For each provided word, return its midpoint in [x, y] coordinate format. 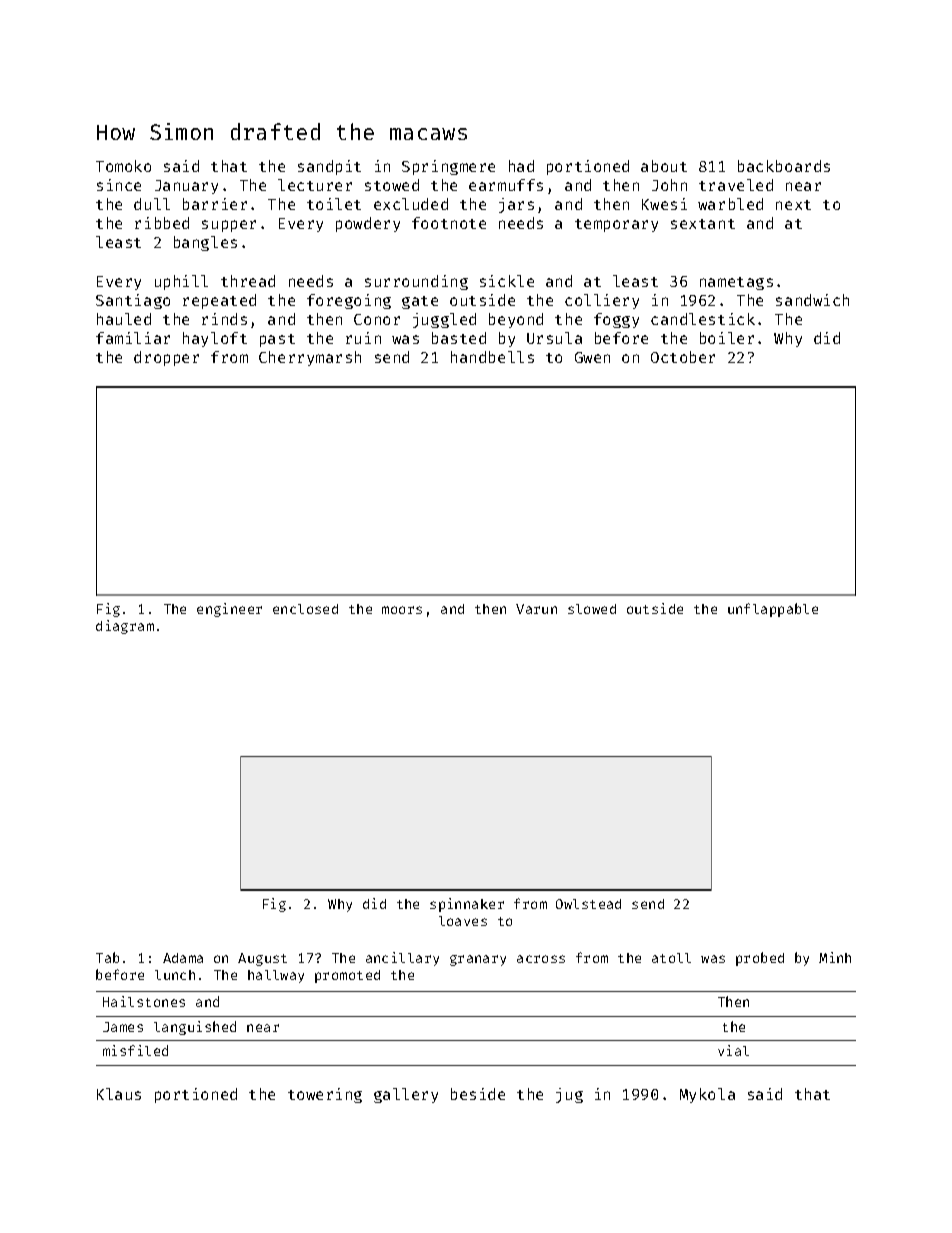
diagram [125, 627]
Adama [183, 958]
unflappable [773, 610]
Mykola [707, 1095]
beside [478, 1094]
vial [733, 1050]
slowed [592, 609]
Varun [536, 609]
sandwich [812, 300]
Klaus [119, 1094]
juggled [444, 320]
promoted [347, 976]
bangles [205, 243]
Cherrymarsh [310, 358]
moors [402, 610]
